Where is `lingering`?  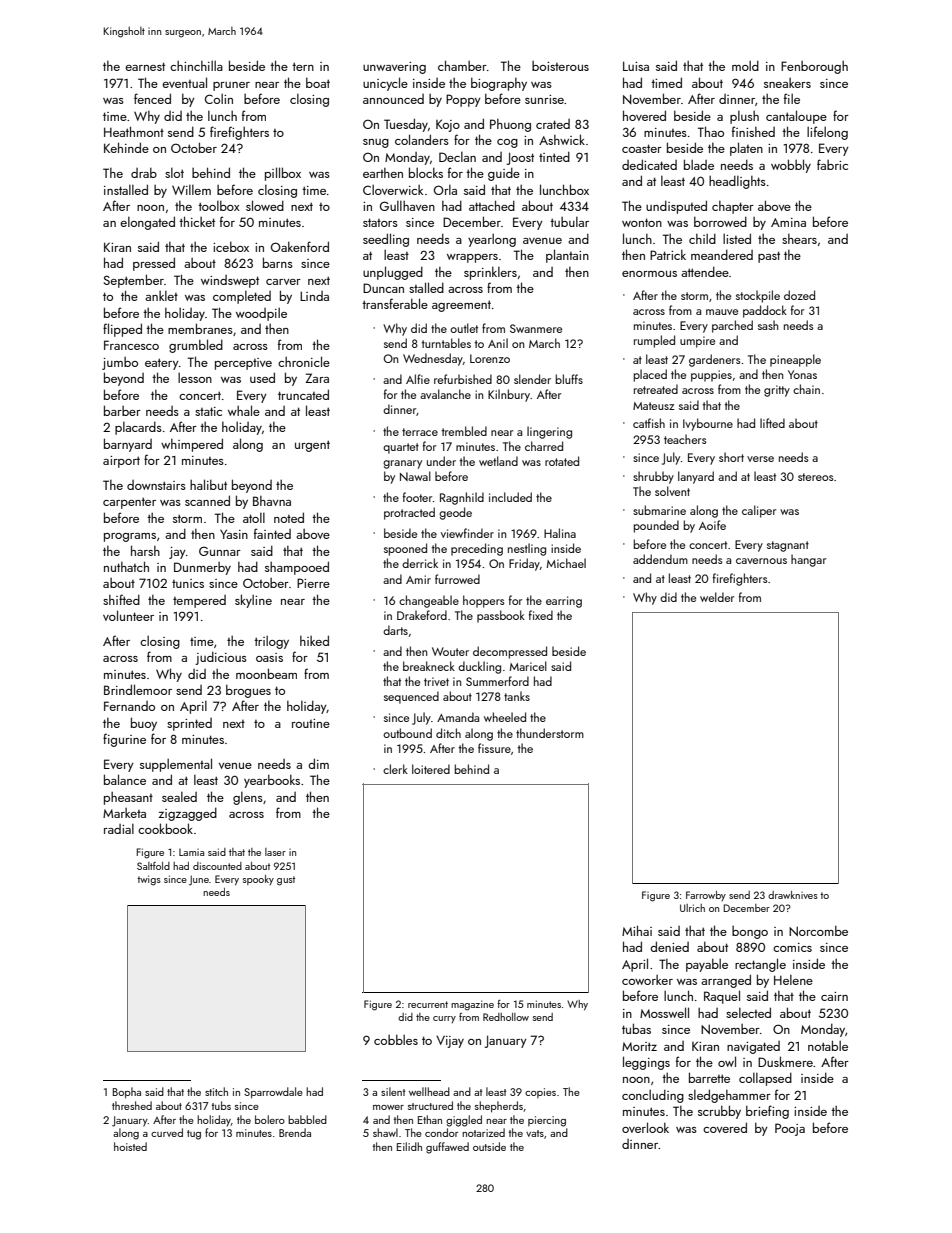 lingering is located at coordinates (549, 432).
